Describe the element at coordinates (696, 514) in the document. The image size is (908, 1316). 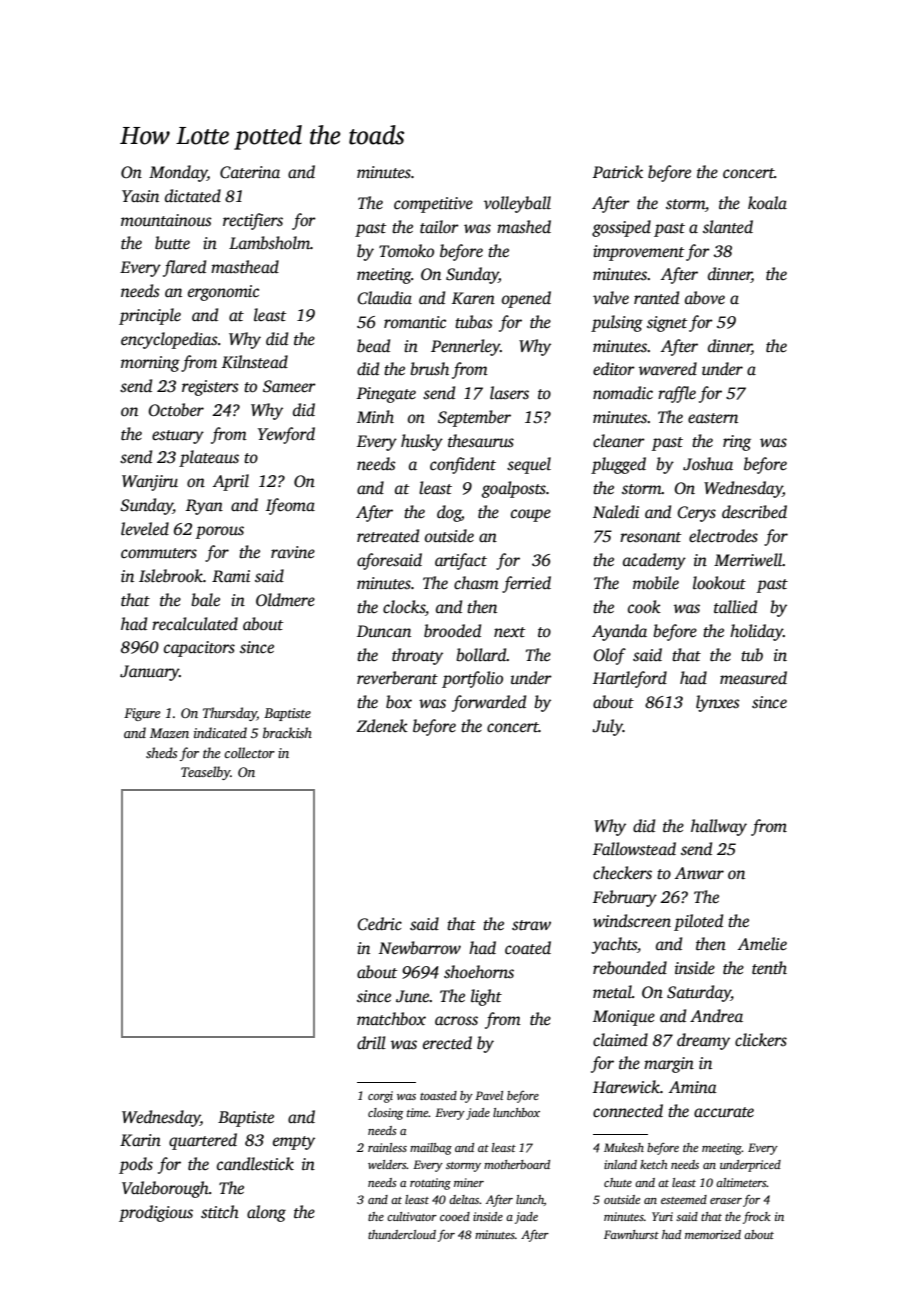
I see `Cerys` at that location.
